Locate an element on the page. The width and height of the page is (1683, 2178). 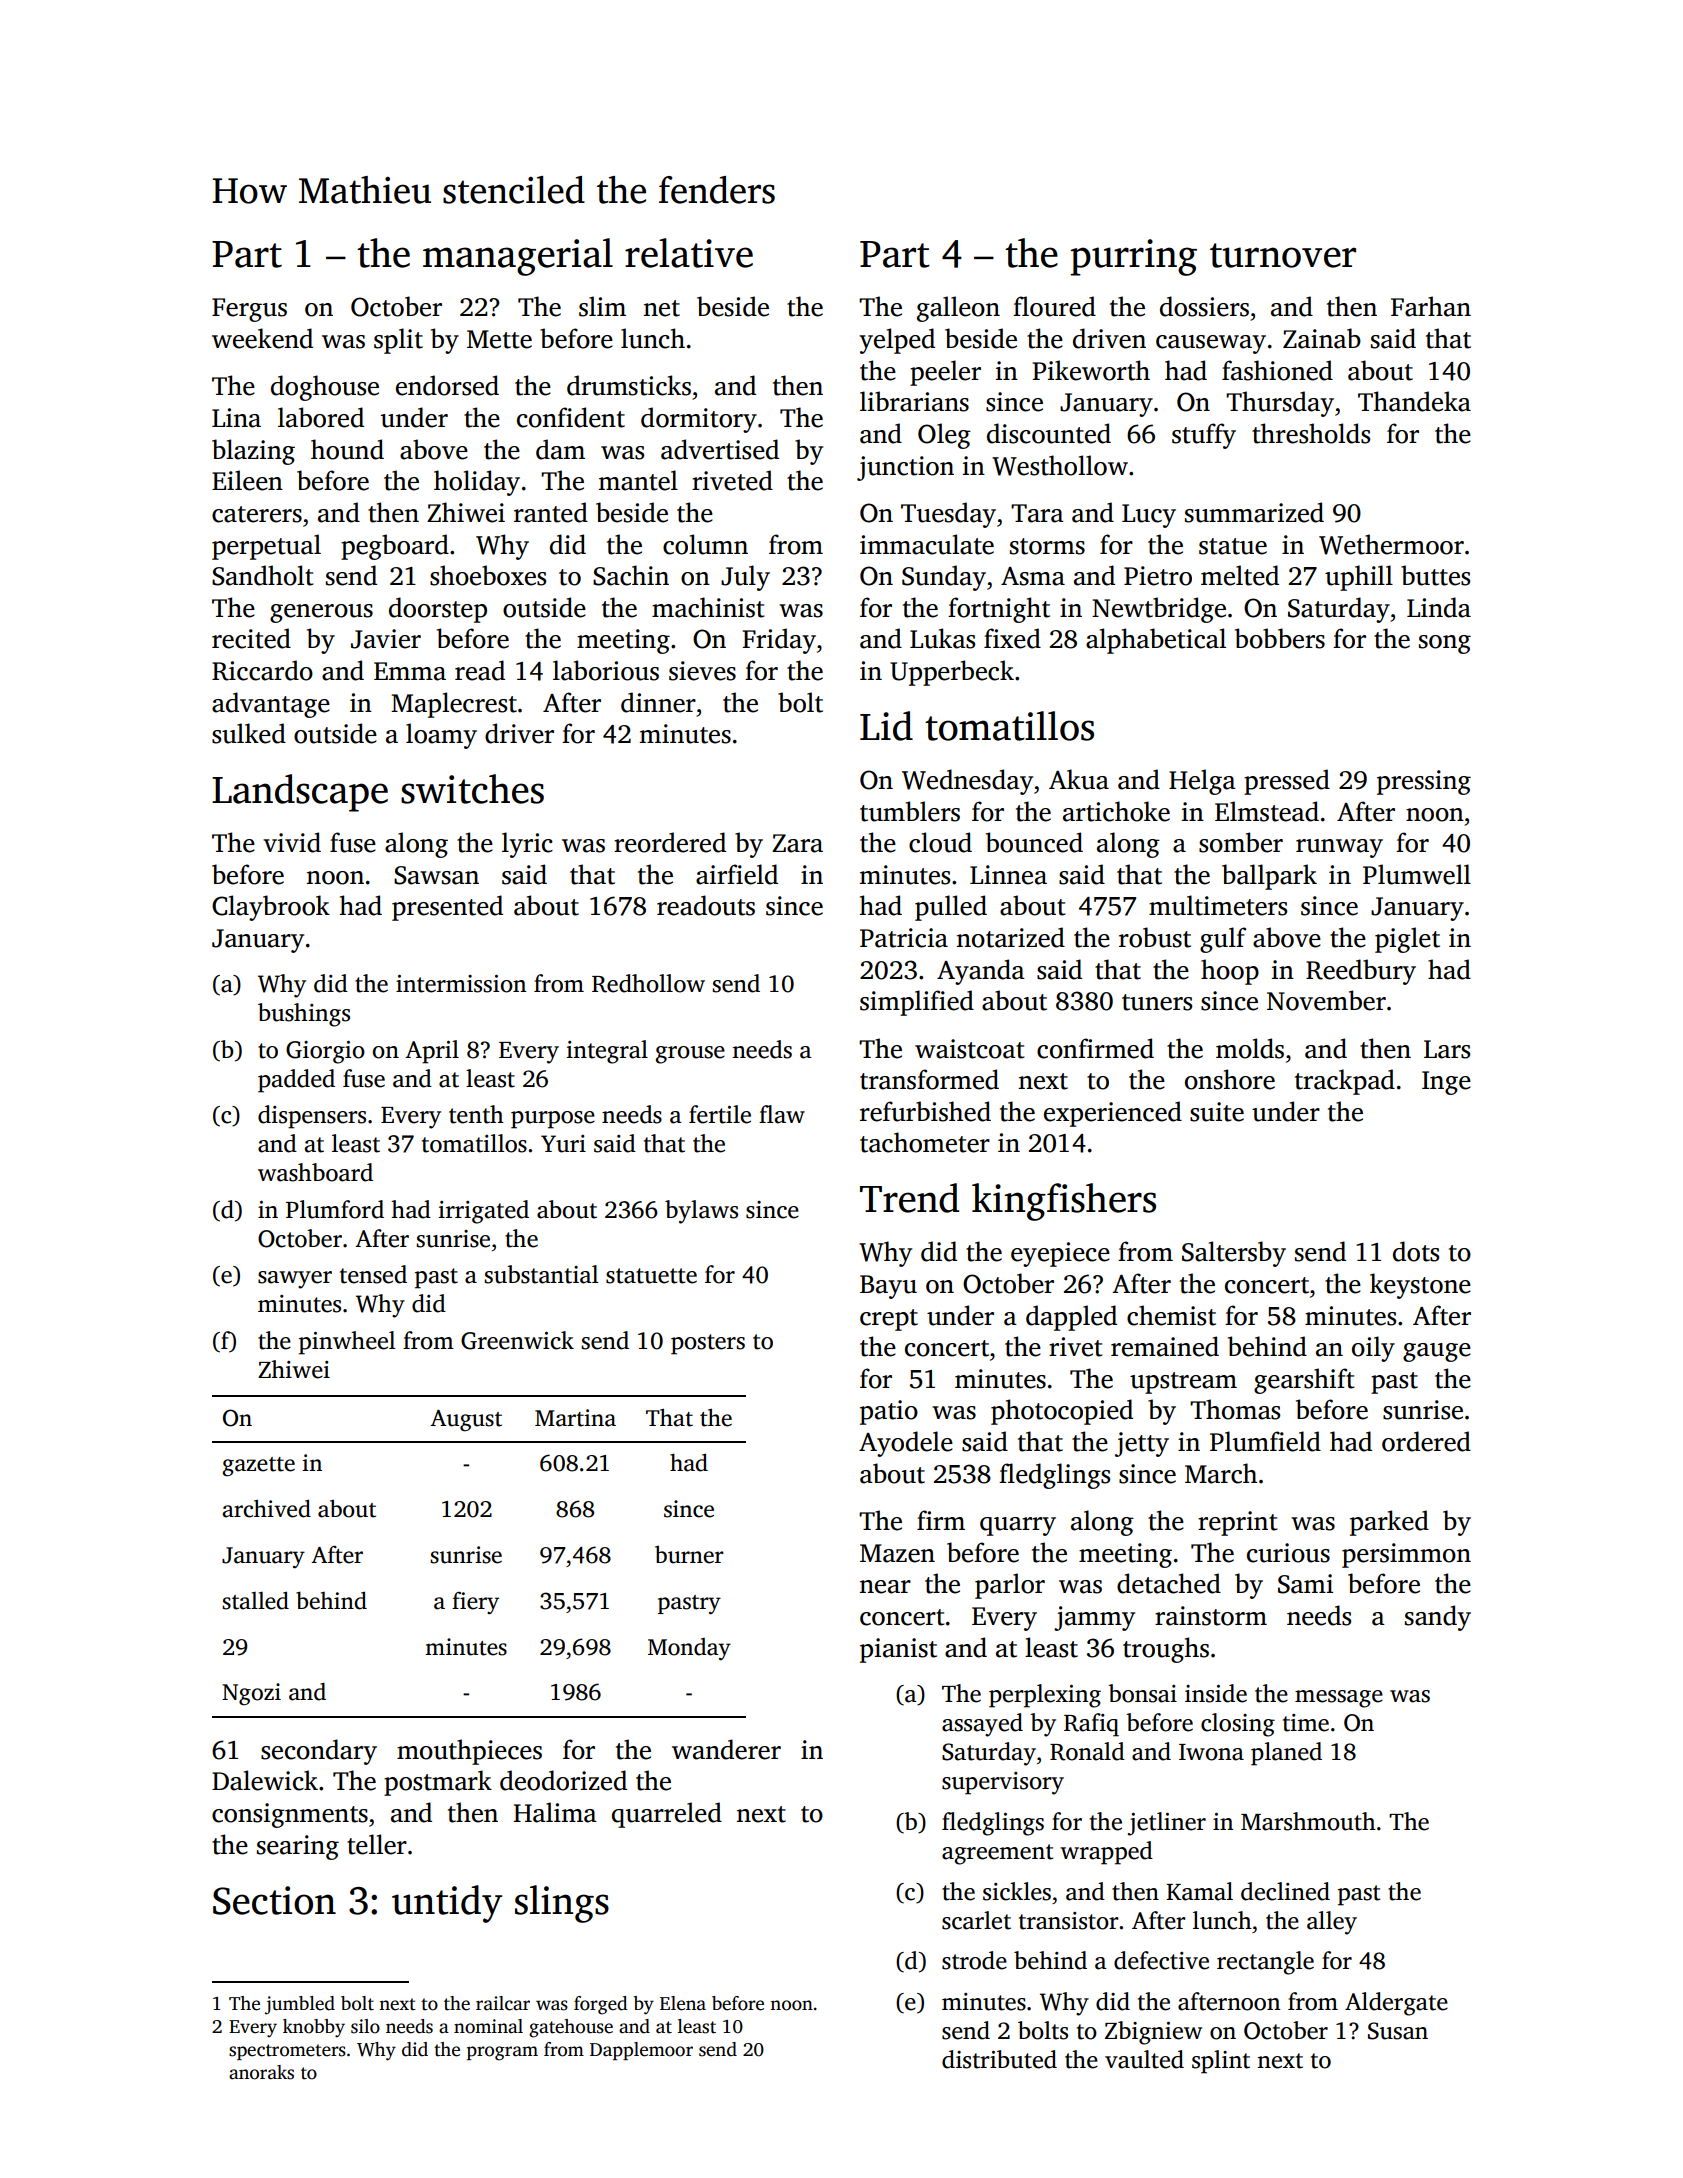
agreement is located at coordinates (997, 1854).
